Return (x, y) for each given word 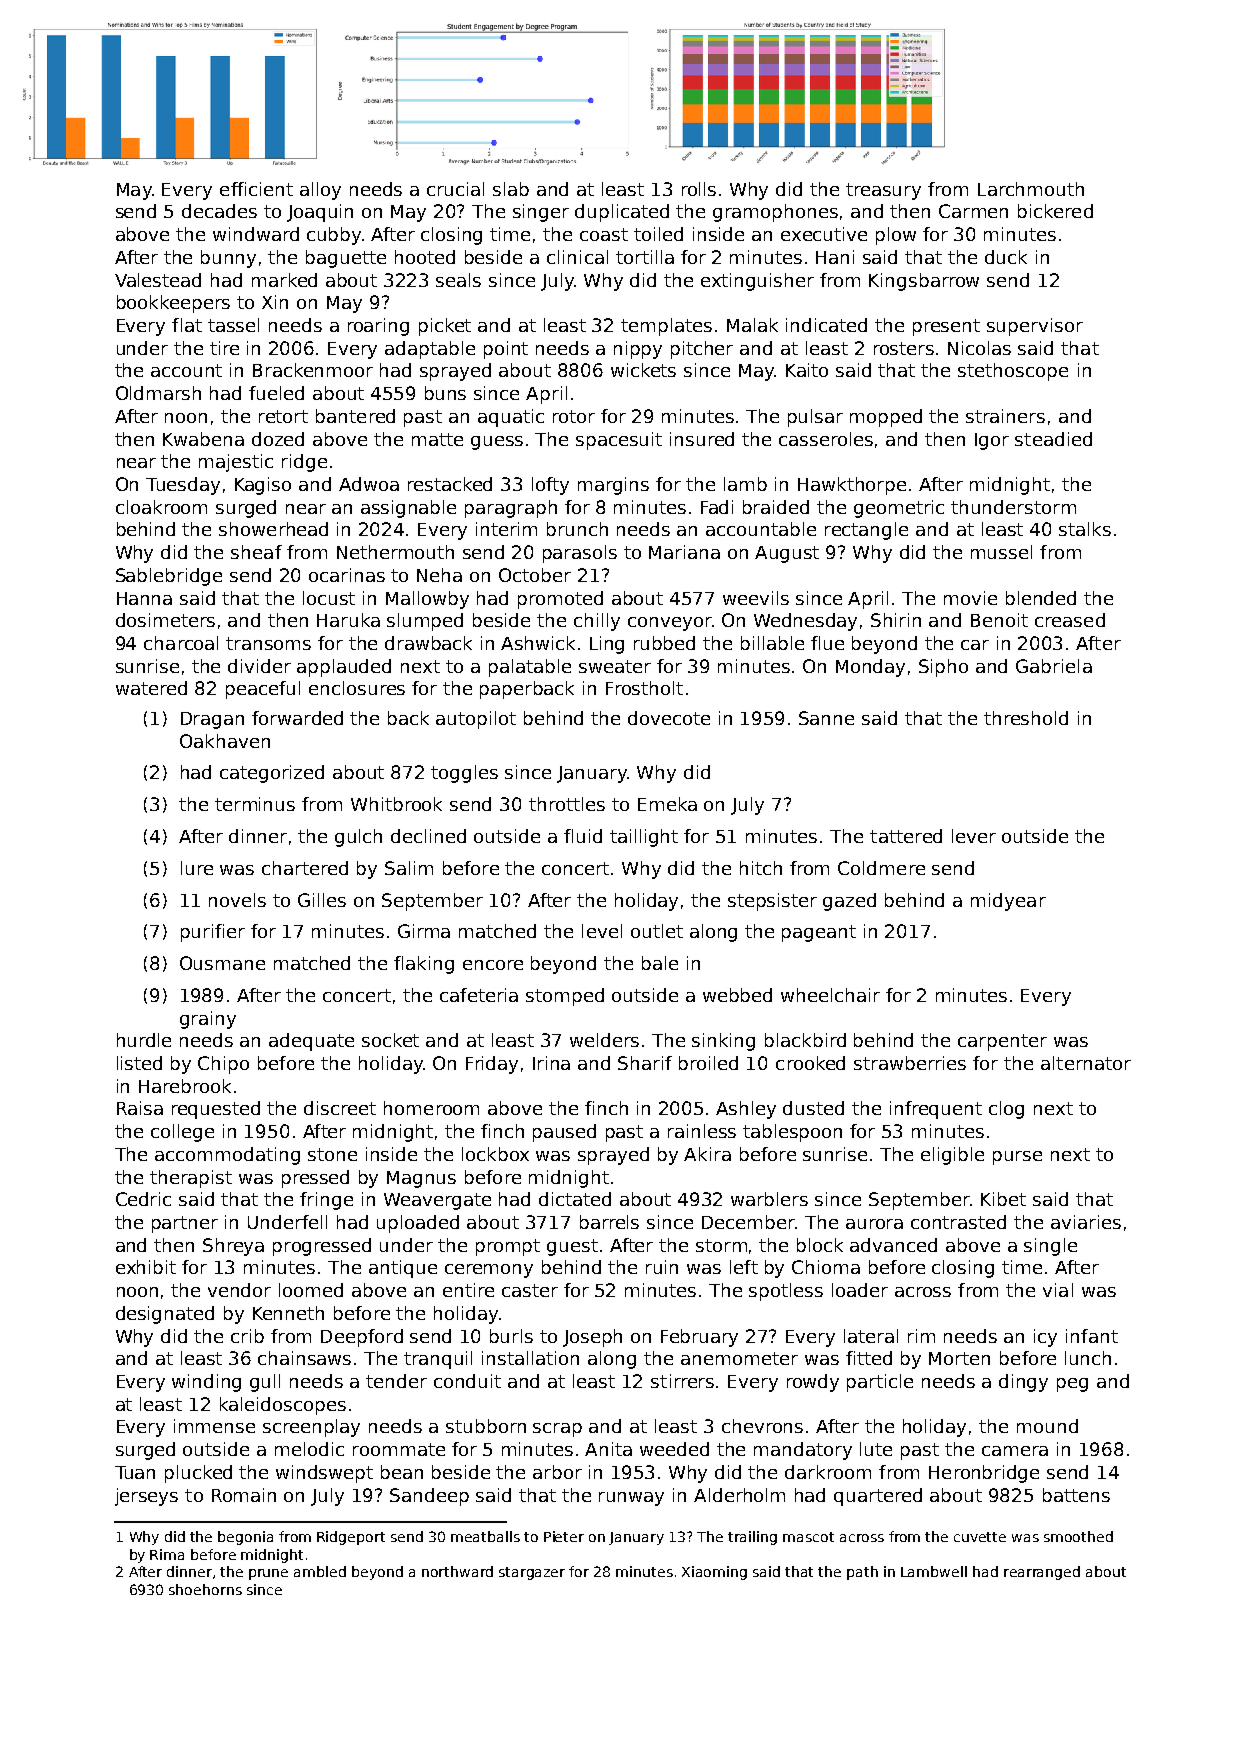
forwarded (297, 718)
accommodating (227, 1156)
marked (284, 280)
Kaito (807, 370)
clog (1006, 1110)
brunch (577, 529)
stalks (1085, 529)
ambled (320, 1571)
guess (497, 443)
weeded (674, 1449)
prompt (508, 1247)
